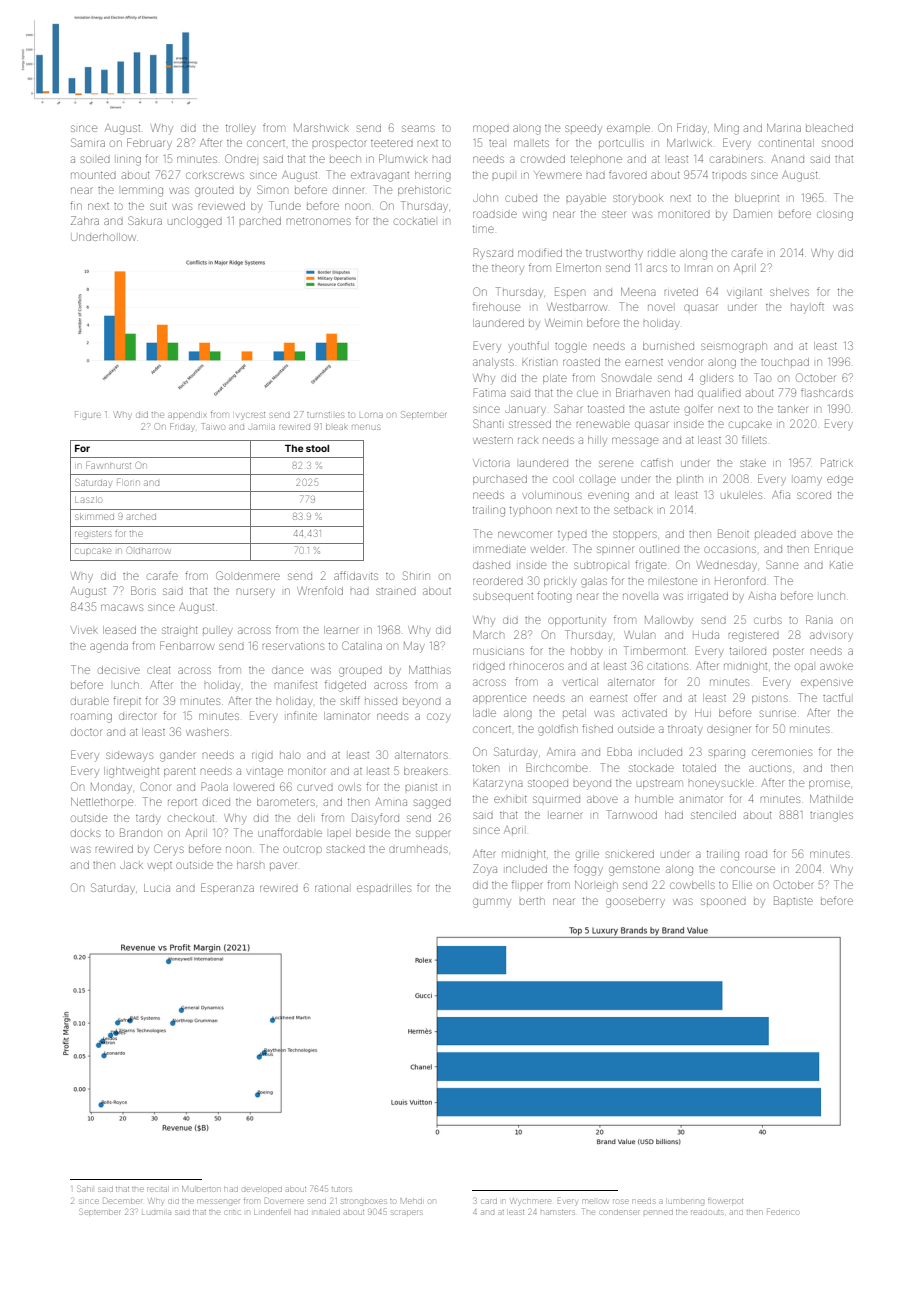 The height and width of the image is (1308, 924). I want to click on sunrise, so click(778, 713).
